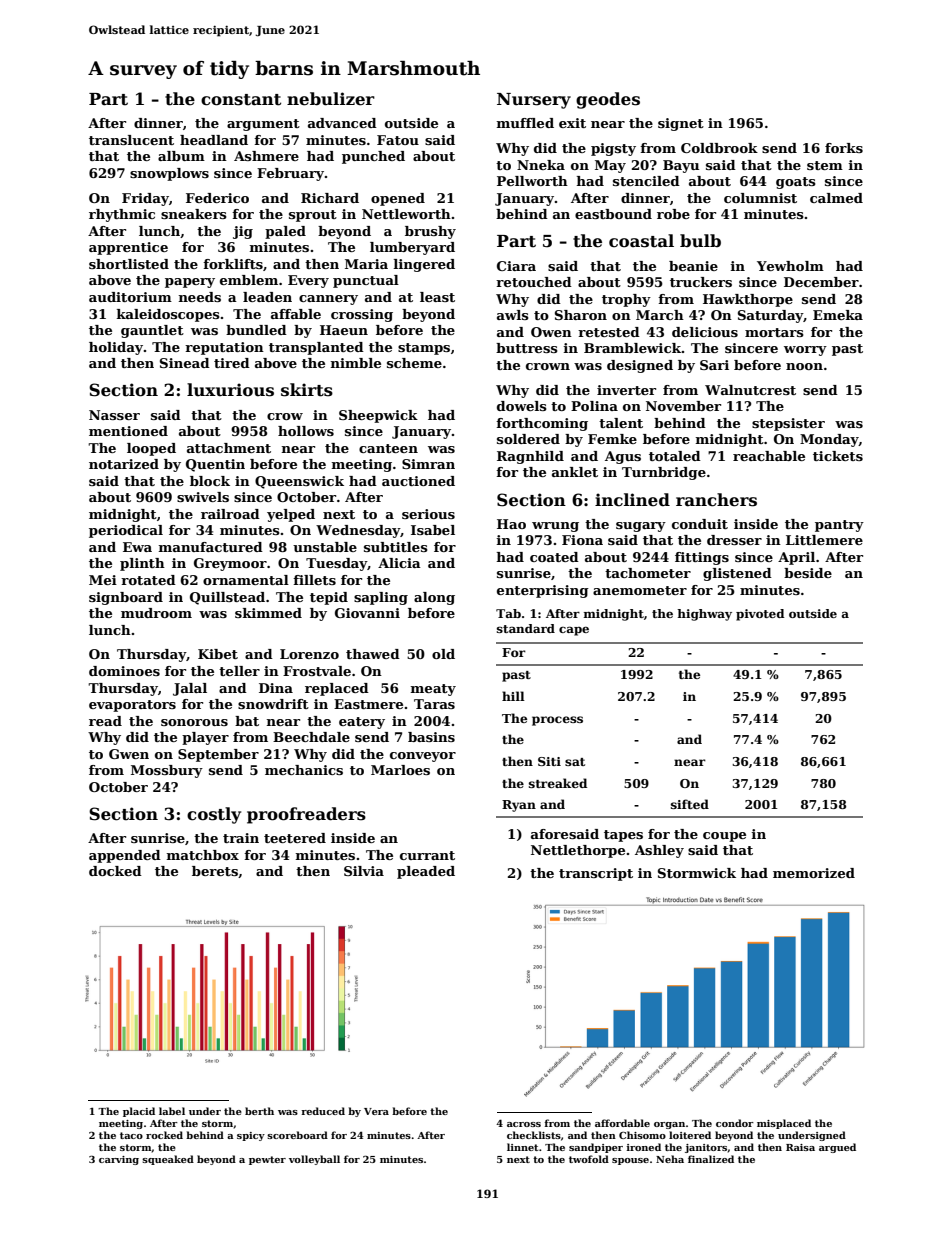 This screenshot has height=1233, width=952. What do you see at coordinates (273, 704) in the screenshot?
I see `snowdrift` at bounding box center [273, 704].
